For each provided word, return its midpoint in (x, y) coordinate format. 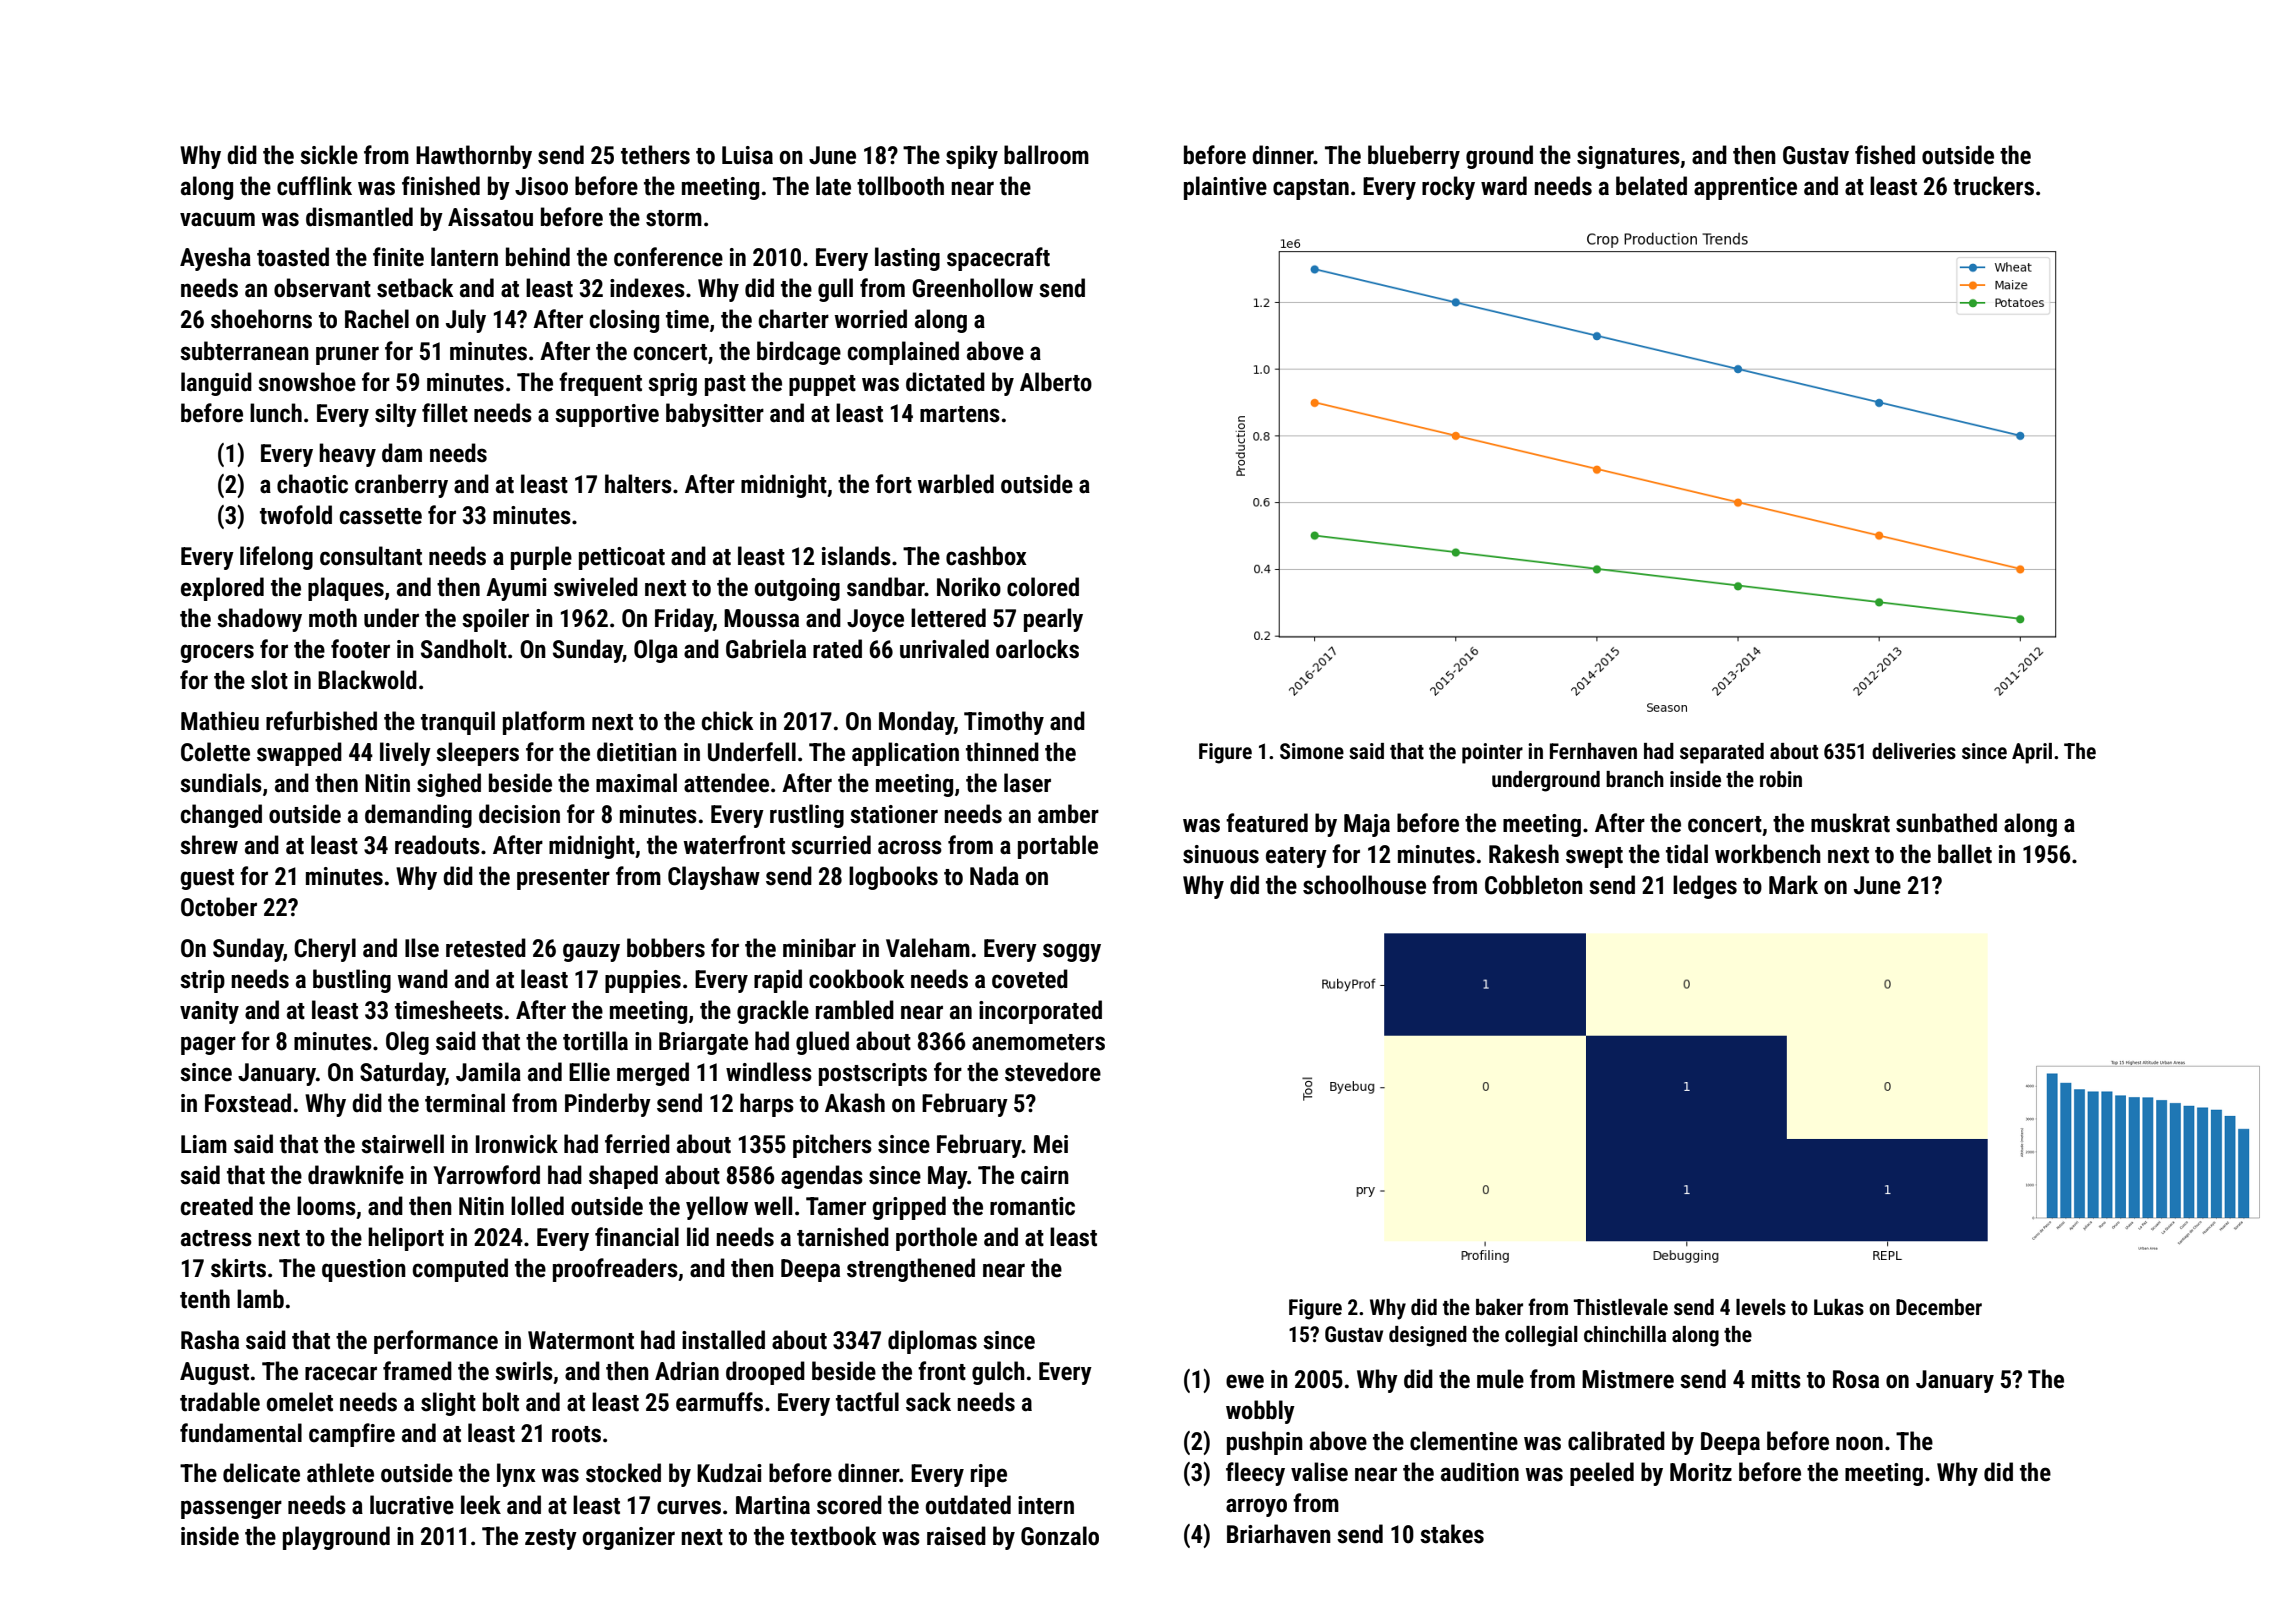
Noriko (969, 587)
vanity (209, 1012)
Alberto (1056, 382)
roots (576, 1434)
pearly (1053, 620)
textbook (833, 1536)
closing (624, 321)
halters (638, 484)
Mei (1051, 1144)
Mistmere (1628, 1379)
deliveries (1914, 751)
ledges (1705, 887)
